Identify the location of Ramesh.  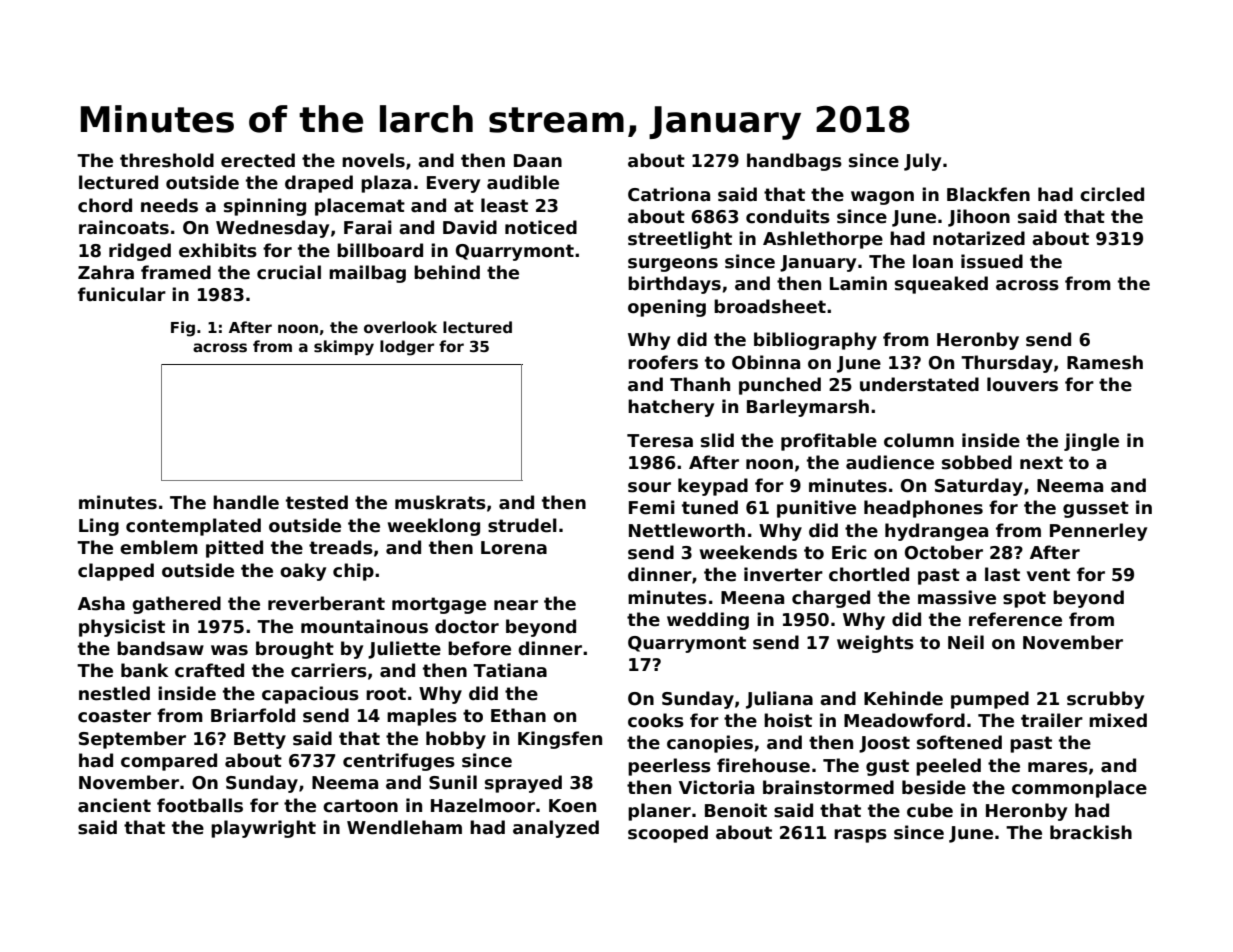
(1105, 362).
